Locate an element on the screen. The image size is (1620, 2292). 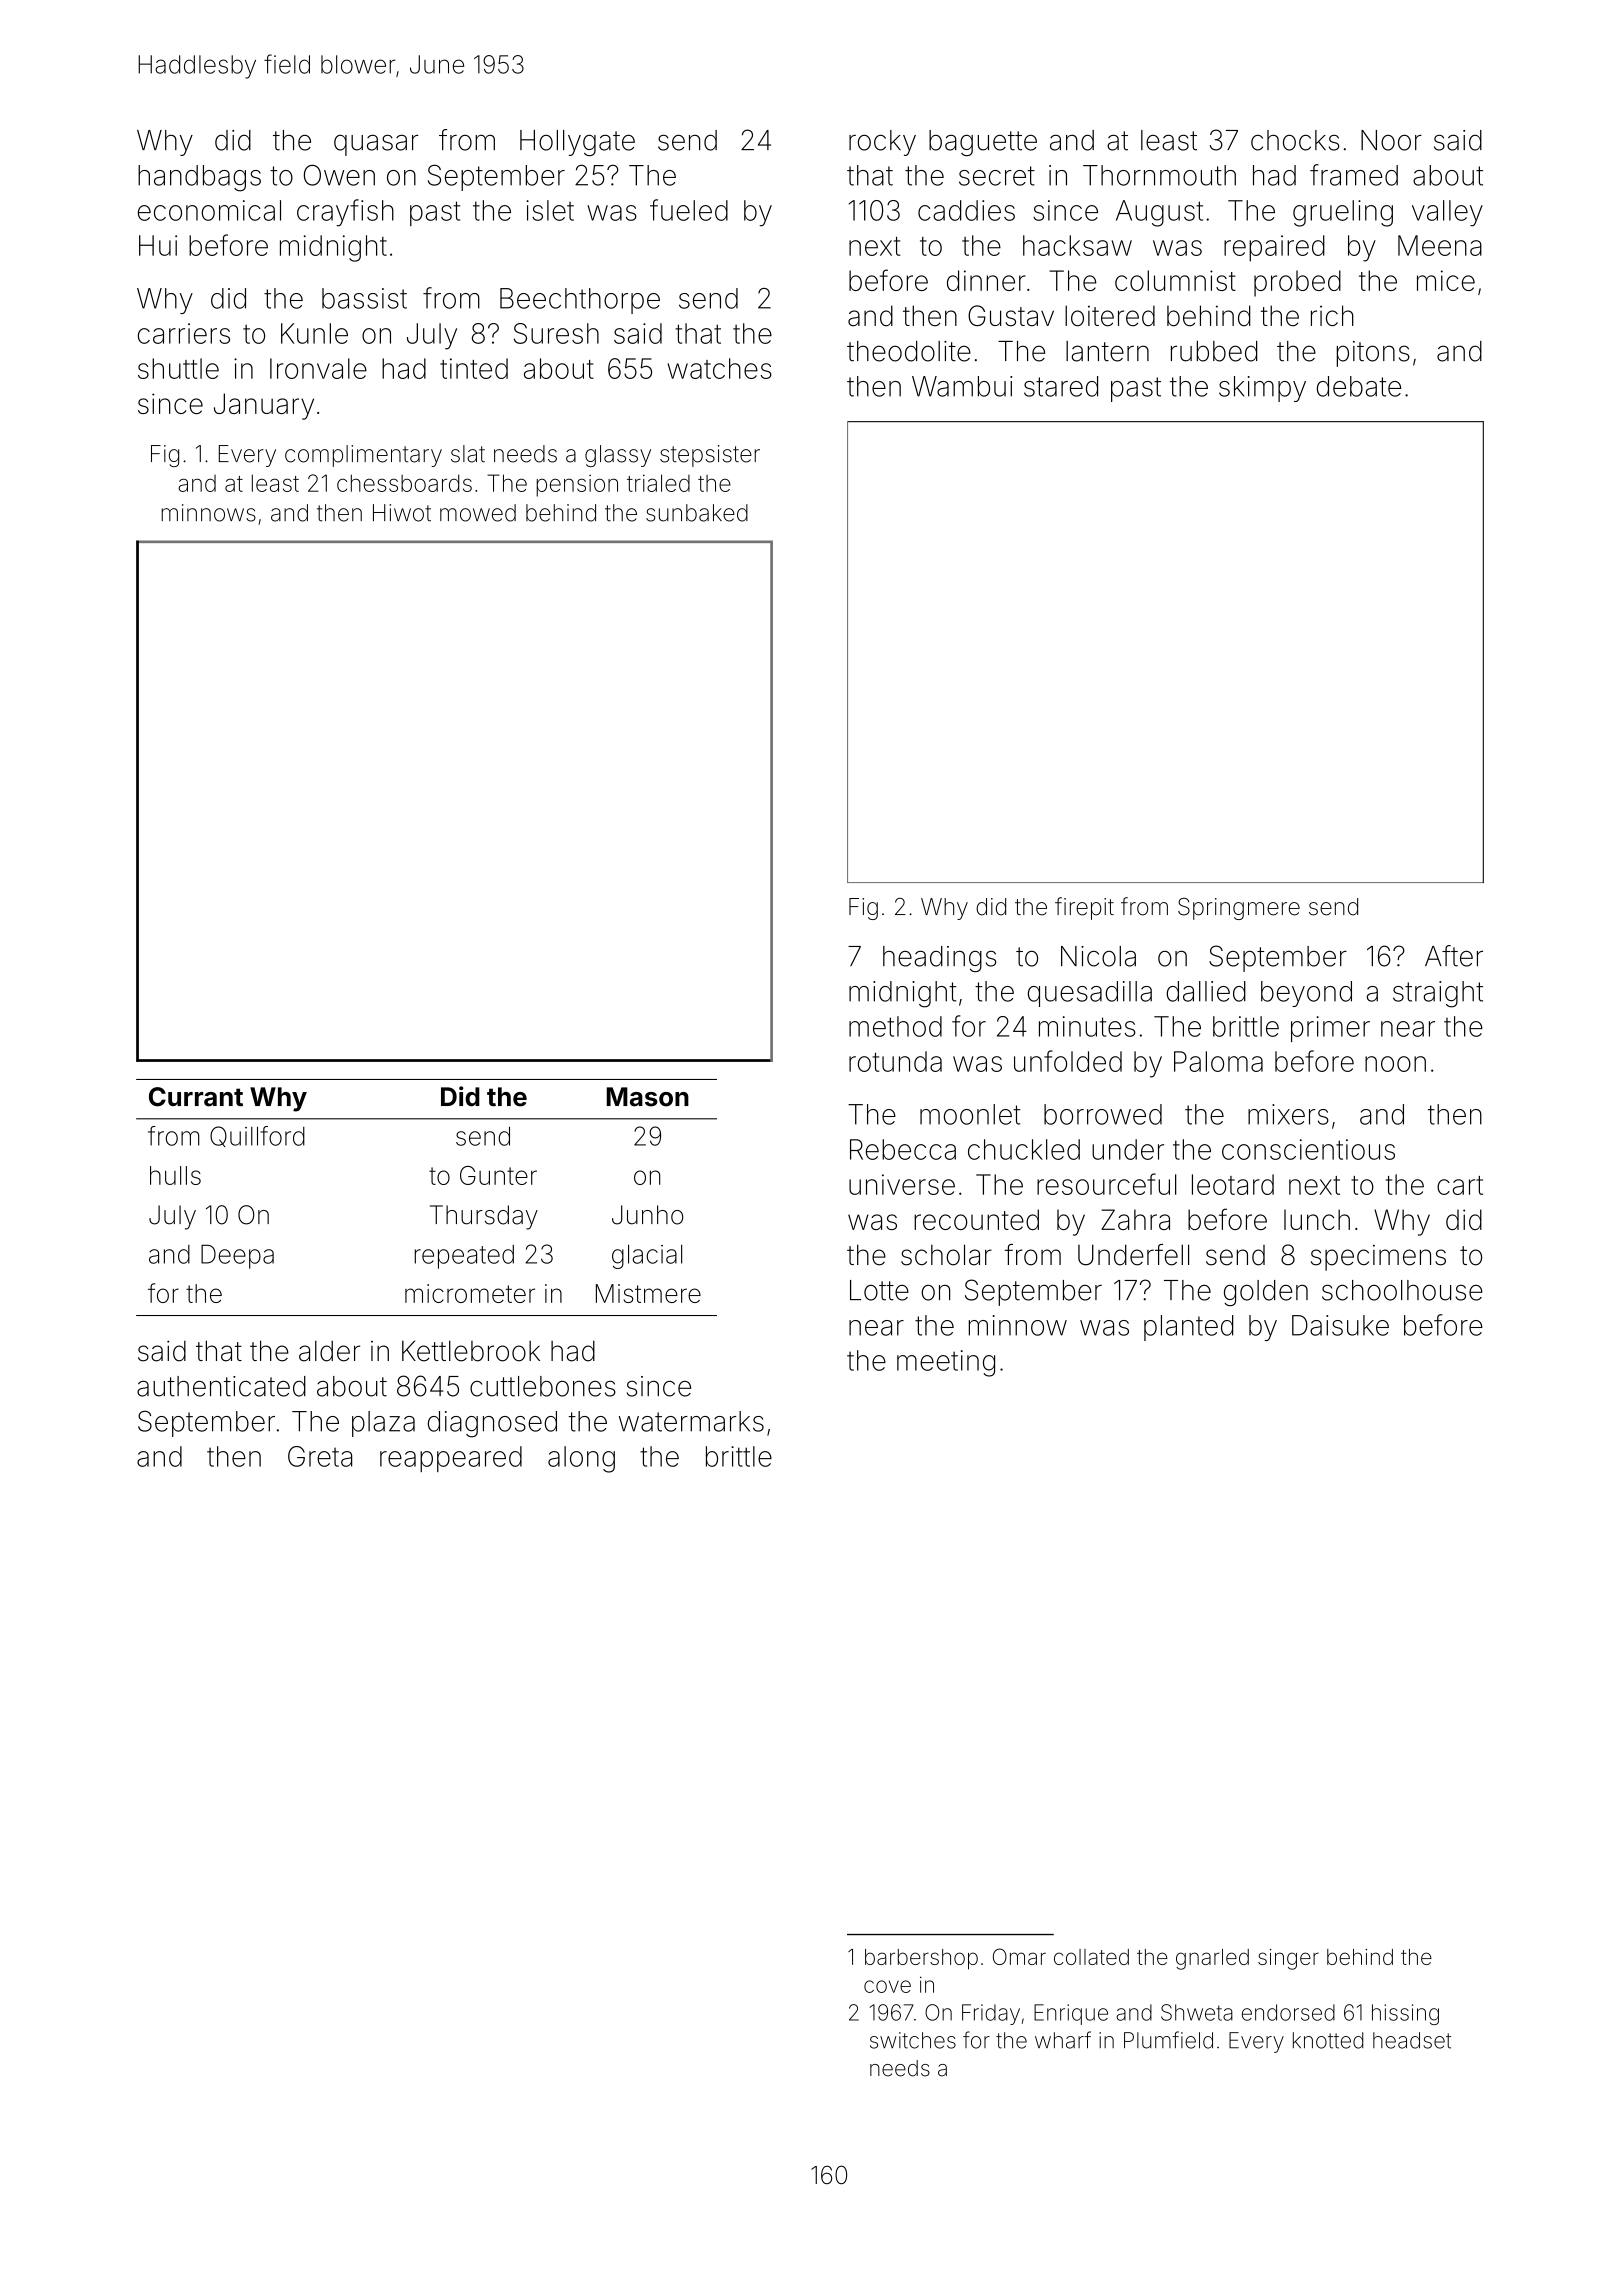
cart is located at coordinates (1460, 1185).
